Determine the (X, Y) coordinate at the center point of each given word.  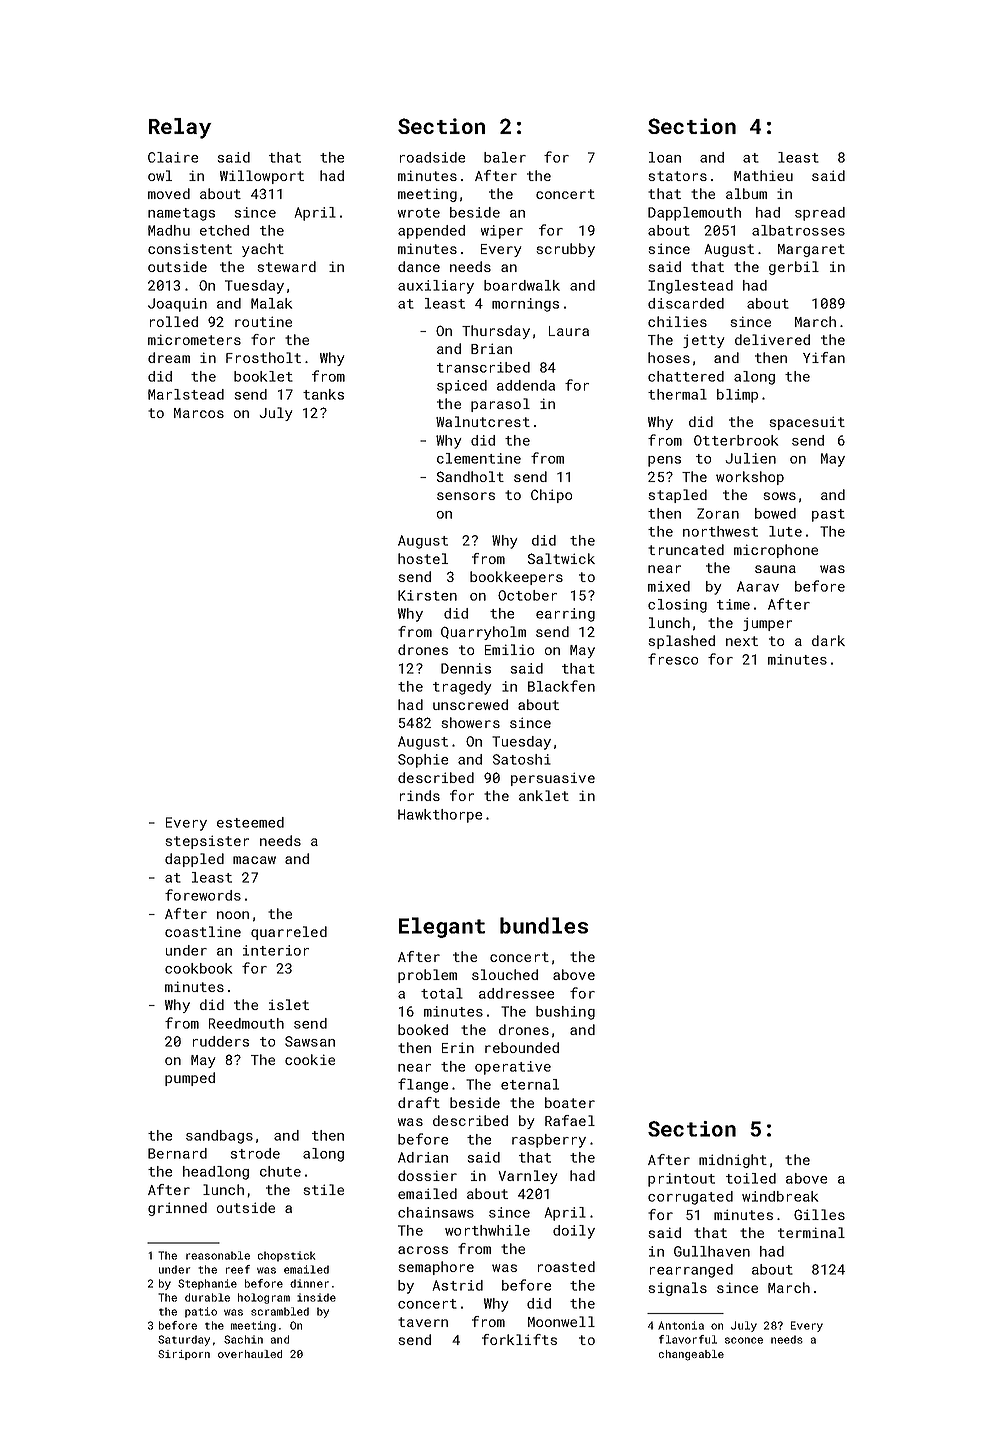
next (742, 641)
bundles (544, 925)
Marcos (199, 413)
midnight (733, 1161)
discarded (686, 303)
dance (419, 266)
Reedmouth (246, 1023)
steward (287, 266)
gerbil (794, 268)
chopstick (286, 1256)
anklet (544, 795)
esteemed (250, 822)
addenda (526, 385)
